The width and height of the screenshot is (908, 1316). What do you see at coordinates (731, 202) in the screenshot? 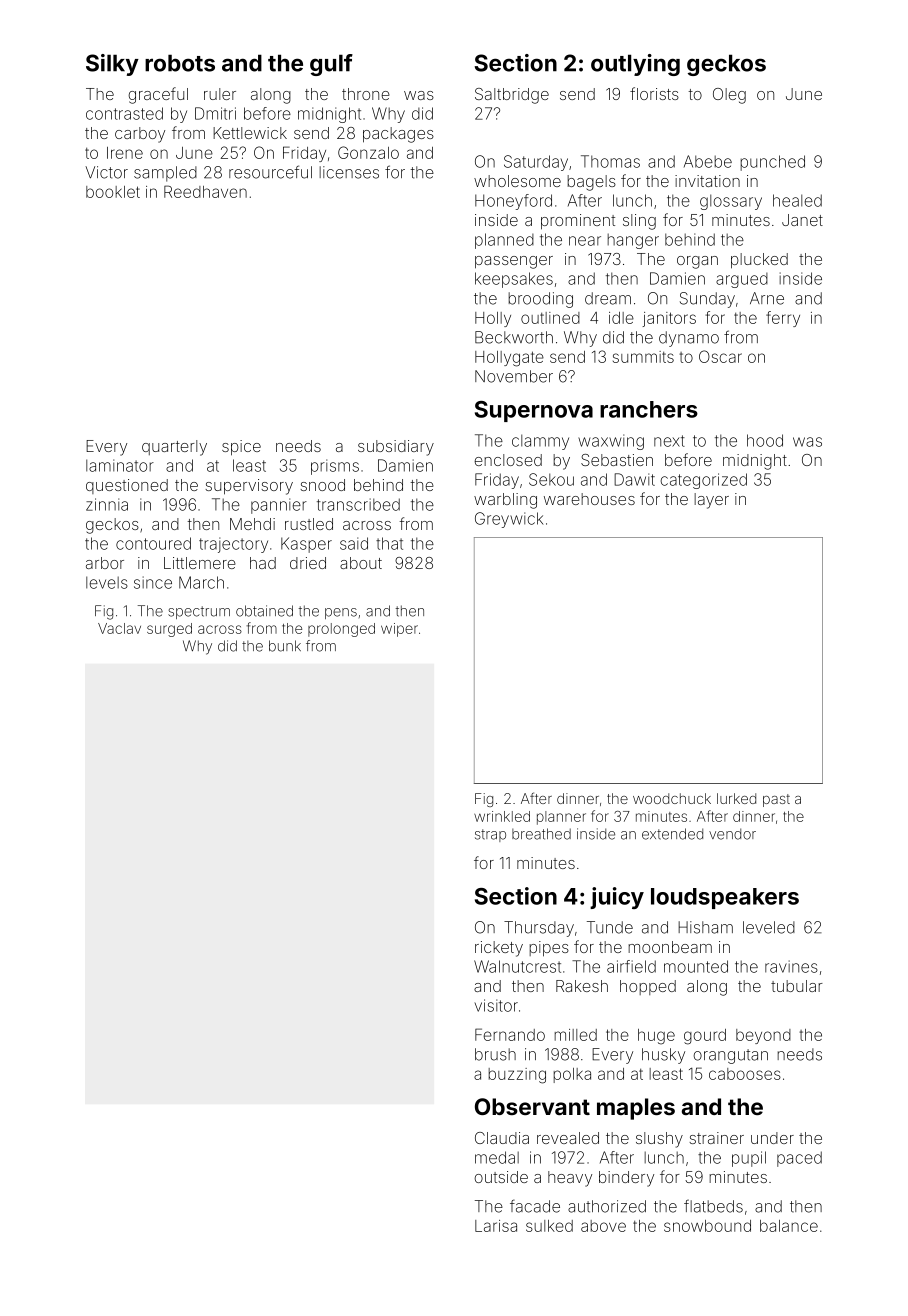
I see `glossary` at bounding box center [731, 202].
